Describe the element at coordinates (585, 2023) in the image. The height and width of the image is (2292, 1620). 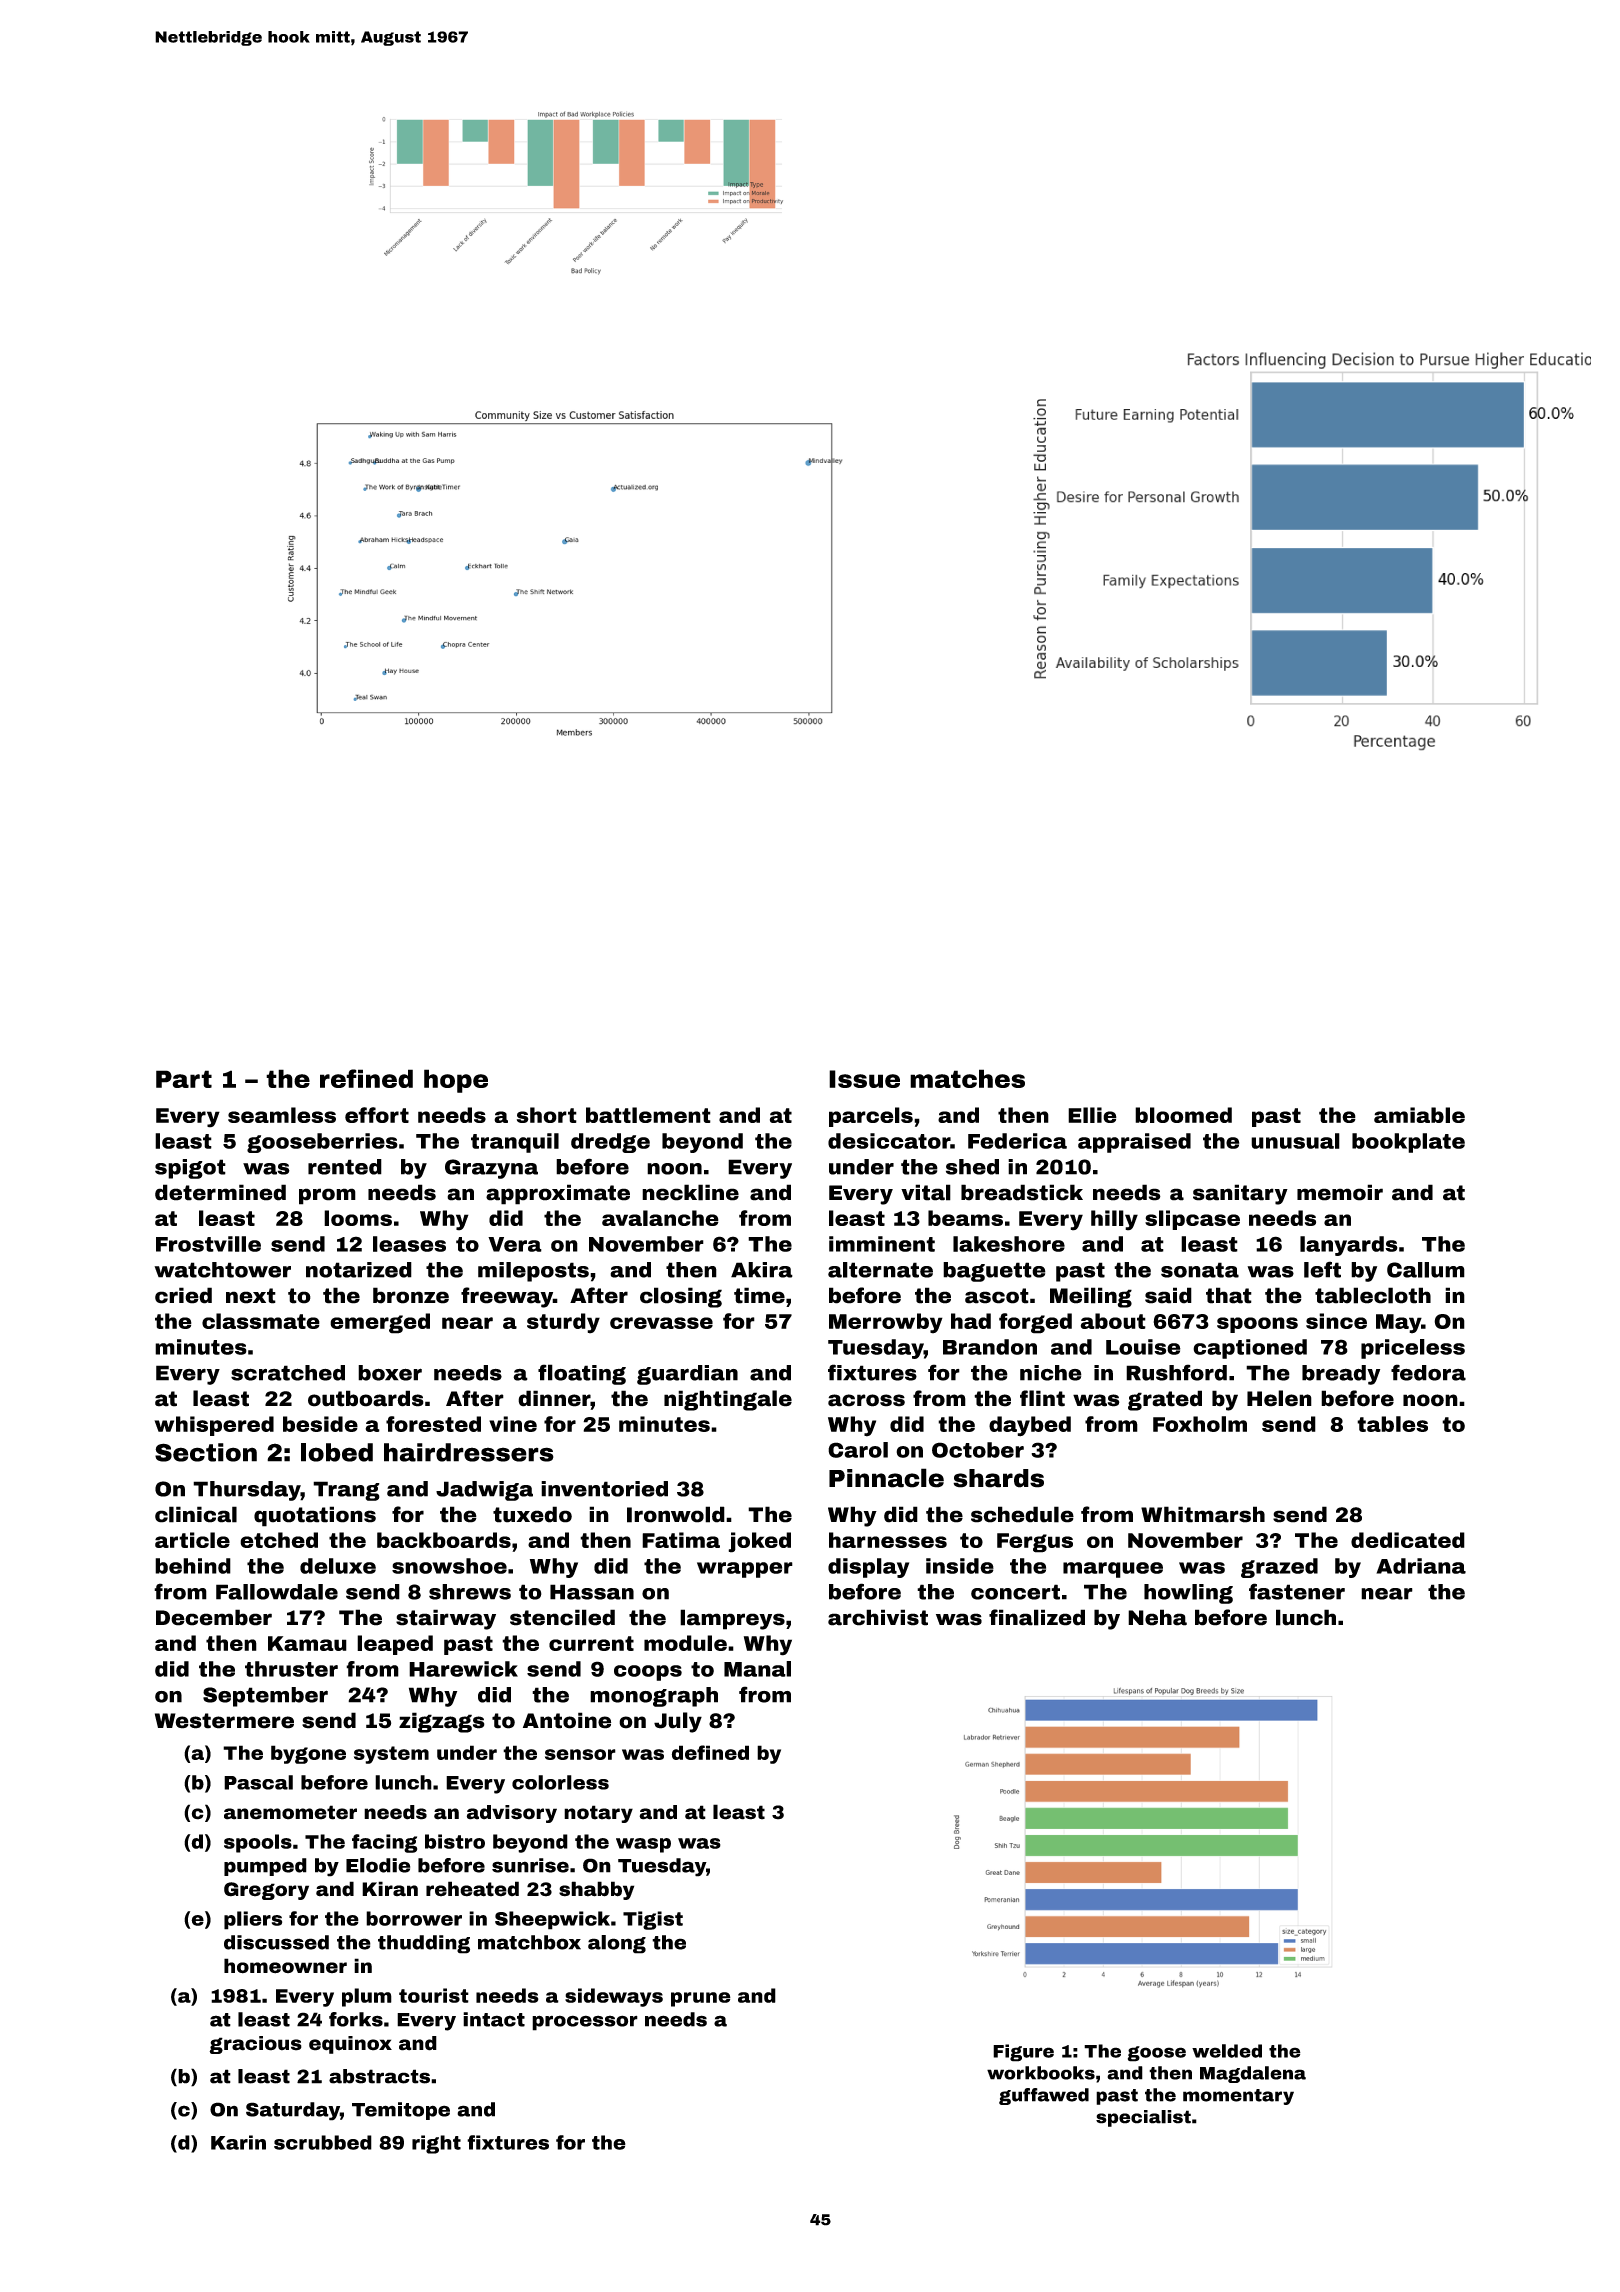
I see `processor` at that location.
